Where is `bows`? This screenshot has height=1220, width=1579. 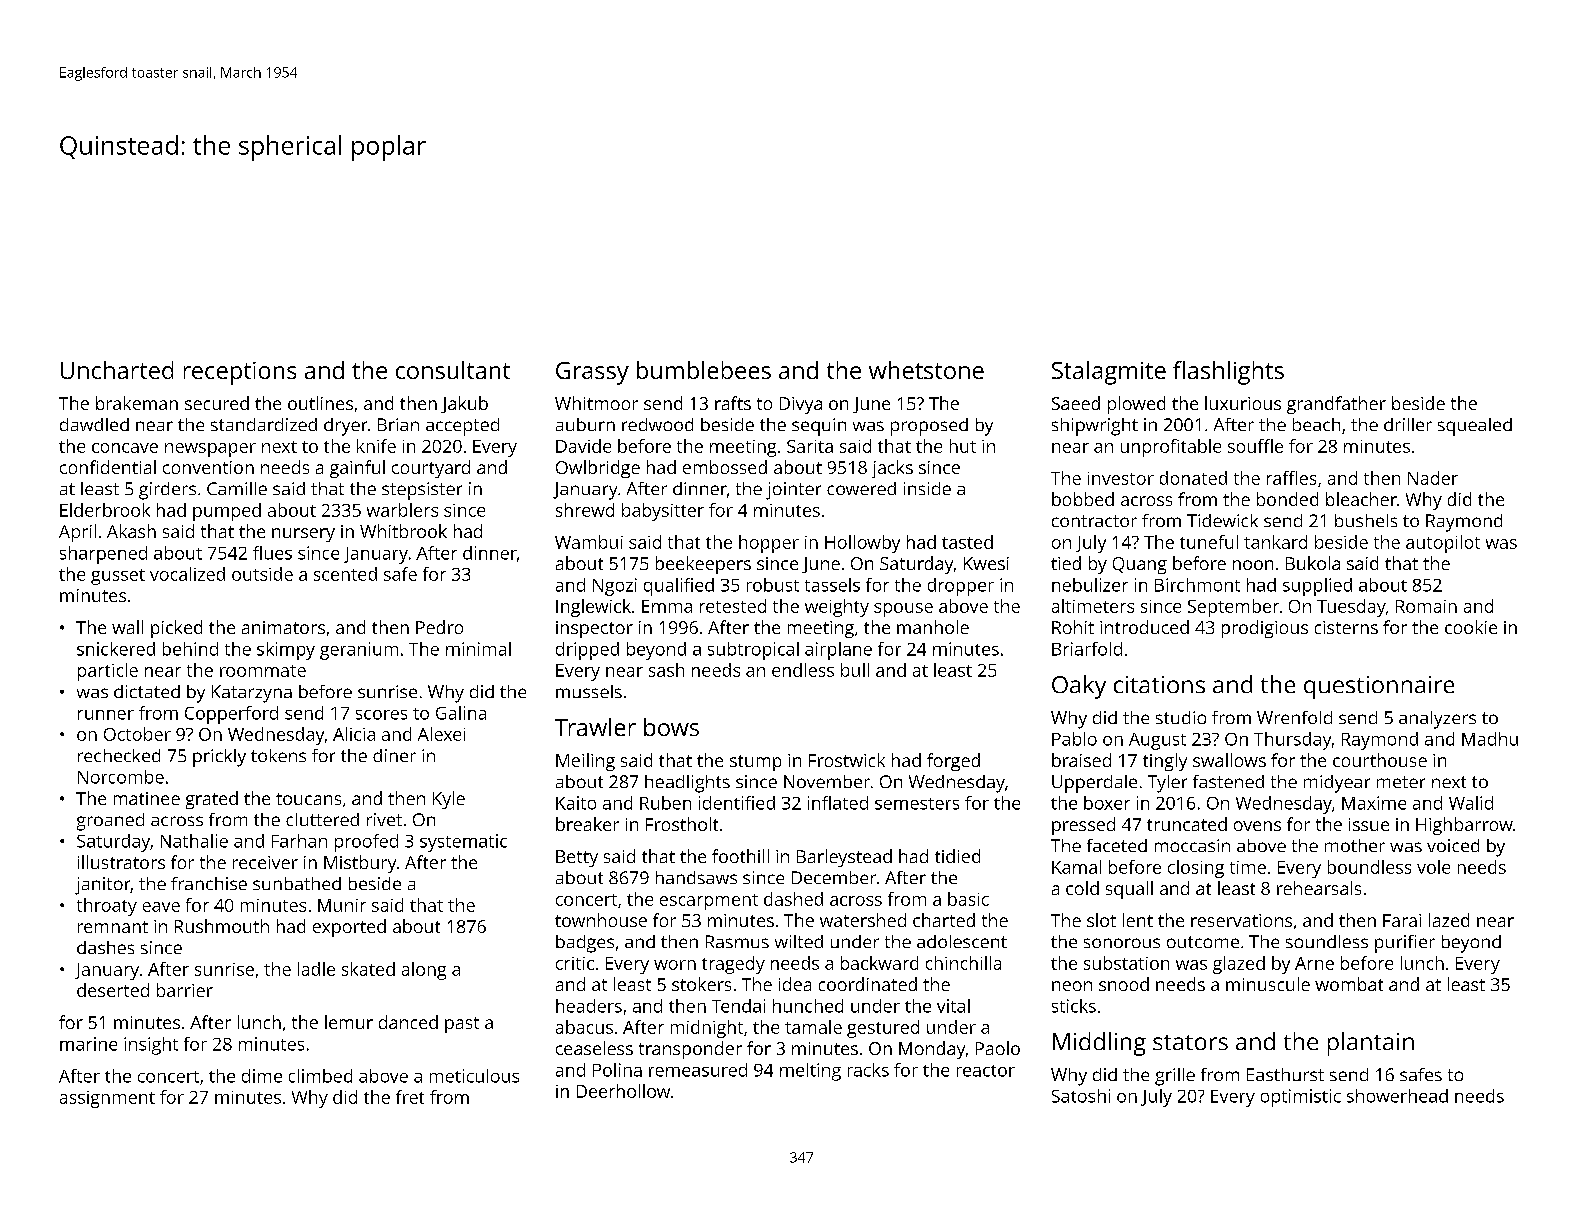 bows is located at coordinates (671, 727).
